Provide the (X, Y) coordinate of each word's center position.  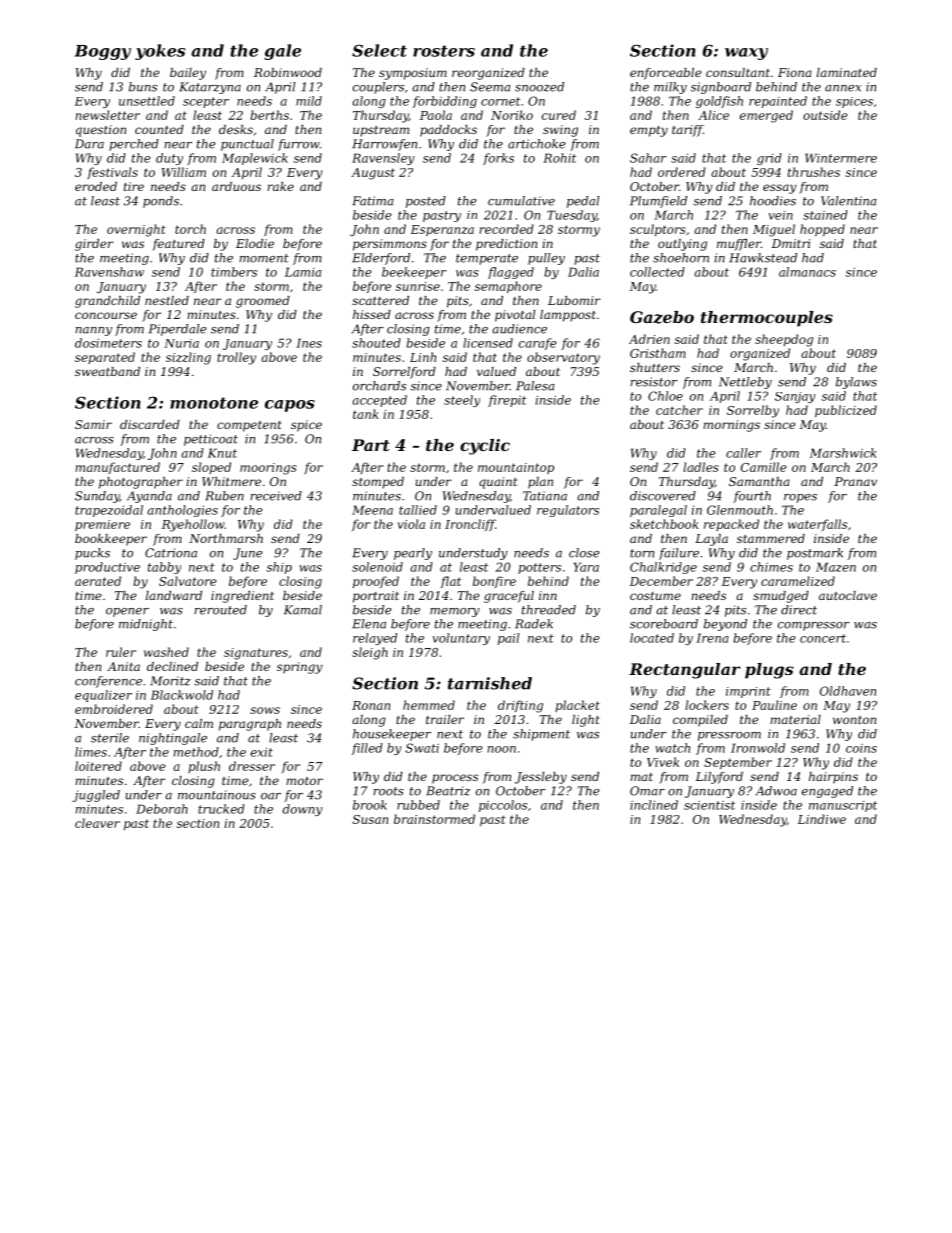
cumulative (521, 201)
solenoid (377, 567)
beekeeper (414, 273)
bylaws (856, 383)
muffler (739, 245)
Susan (370, 819)
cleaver (97, 823)
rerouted (220, 610)
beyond (725, 625)
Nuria (181, 343)
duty (169, 159)
